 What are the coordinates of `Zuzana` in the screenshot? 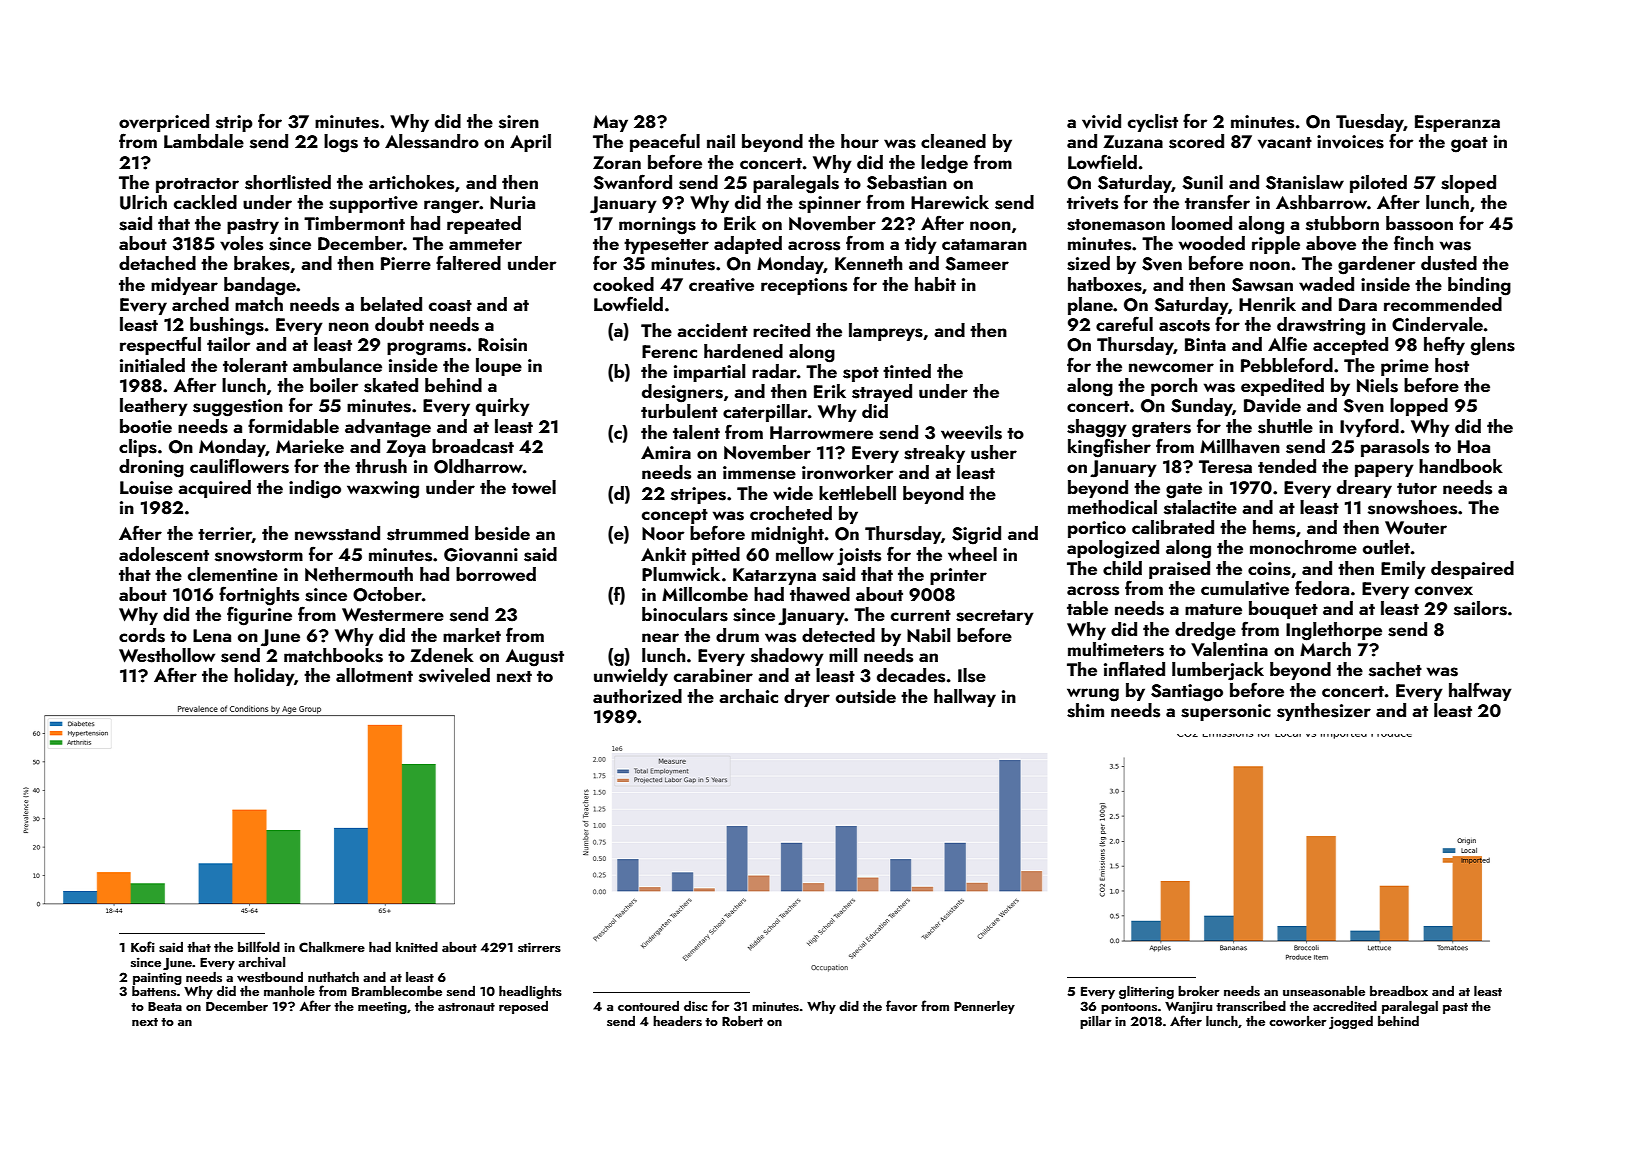 It's located at (1133, 141).
